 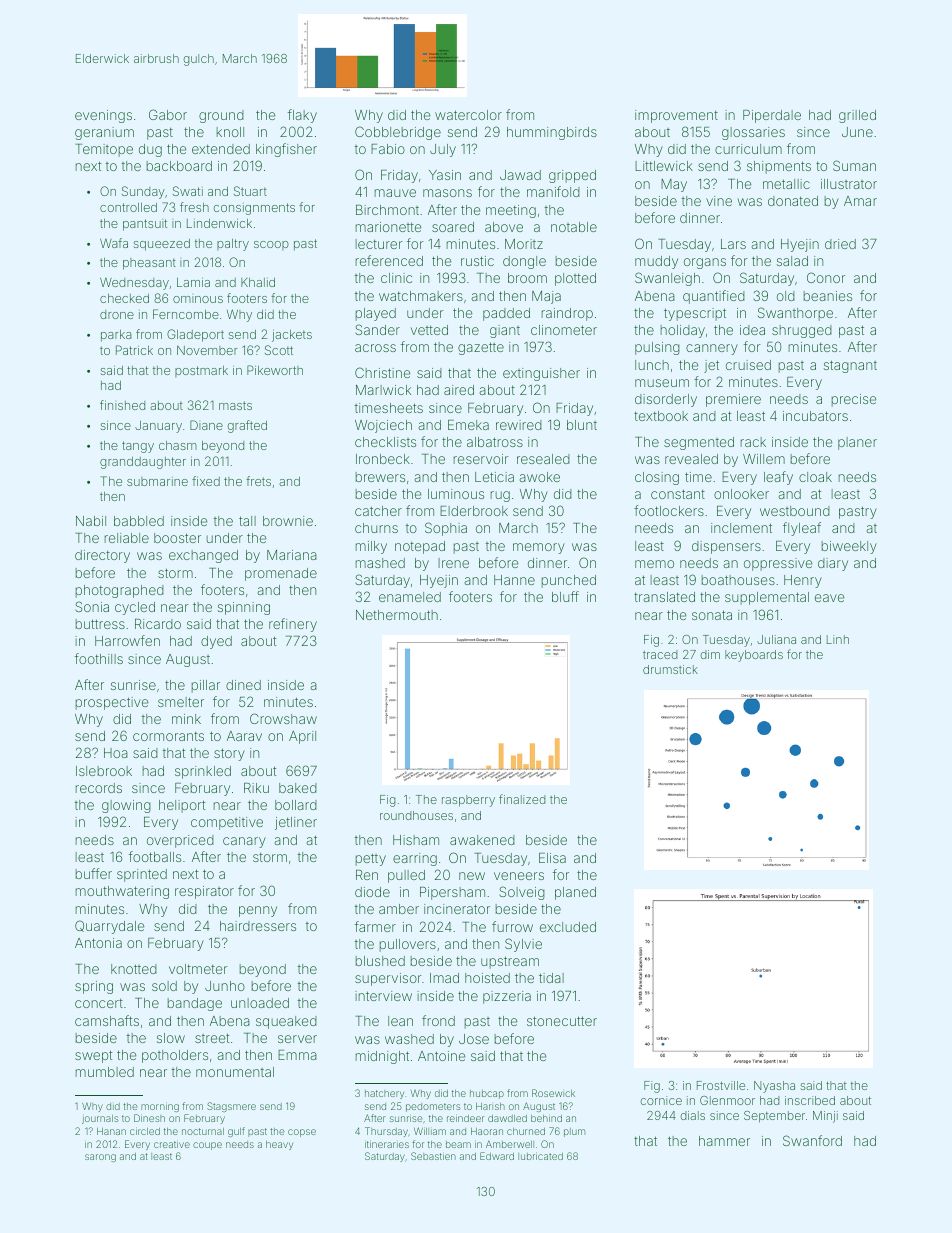 I want to click on Elisa, so click(x=552, y=858).
